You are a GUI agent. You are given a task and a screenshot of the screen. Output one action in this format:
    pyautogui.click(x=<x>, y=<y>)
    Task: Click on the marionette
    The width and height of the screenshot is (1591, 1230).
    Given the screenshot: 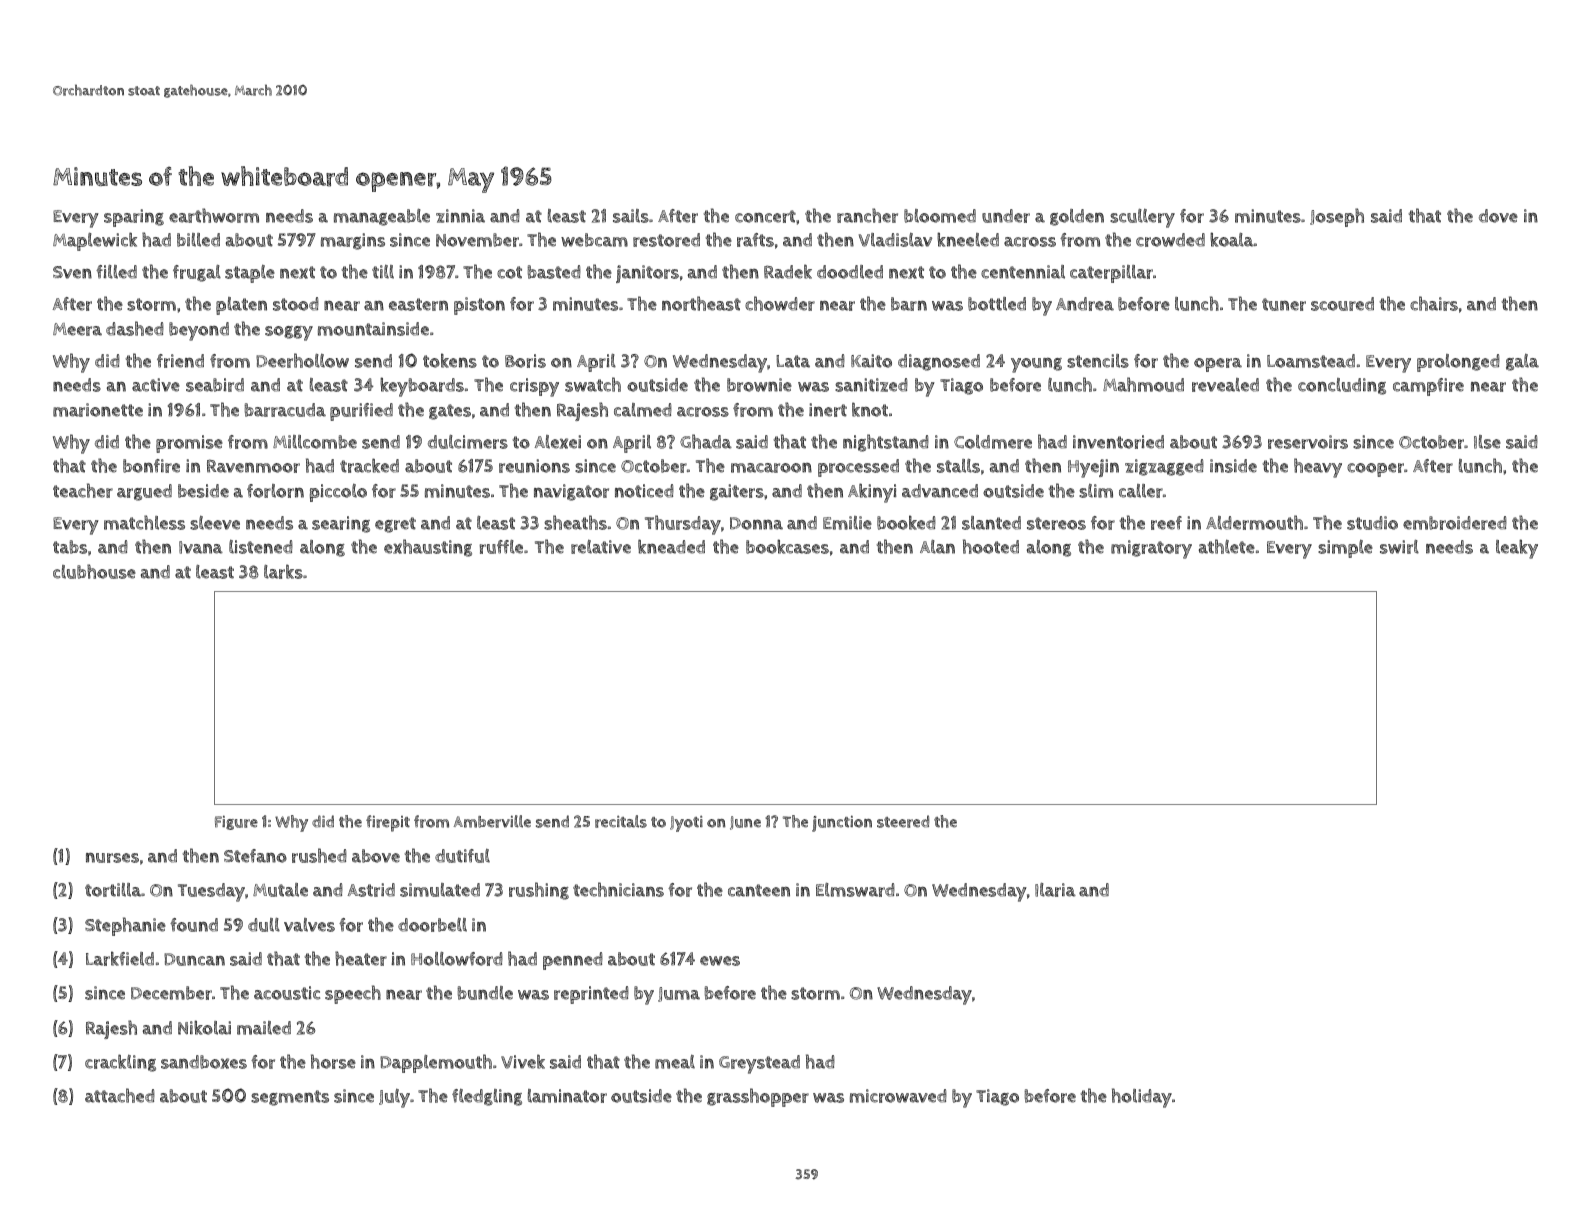 What is the action you would take?
    pyautogui.click(x=98, y=410)
